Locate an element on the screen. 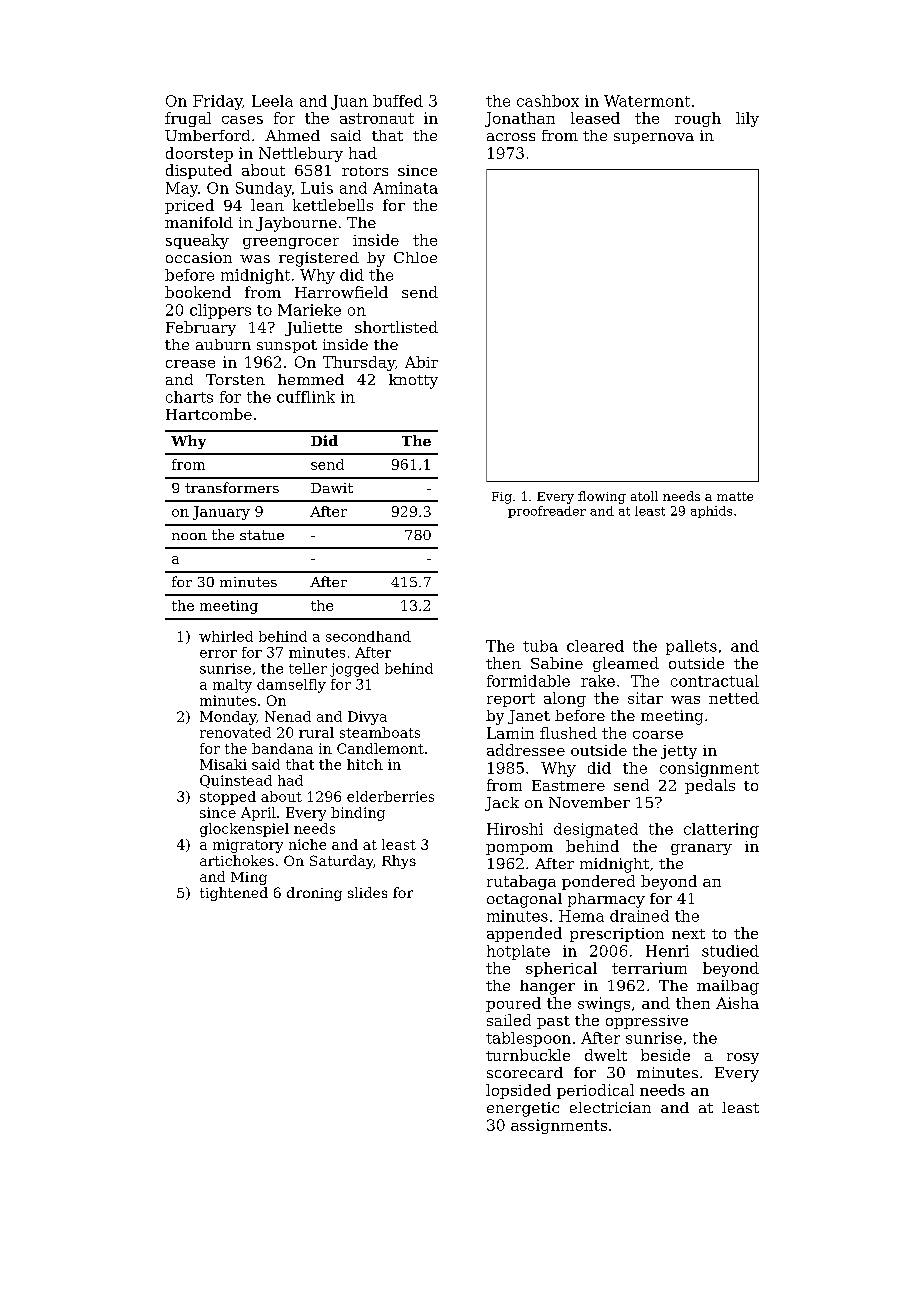 This screenshot has height=1311, width=924. tightened is located at coordinates (234, 894).
